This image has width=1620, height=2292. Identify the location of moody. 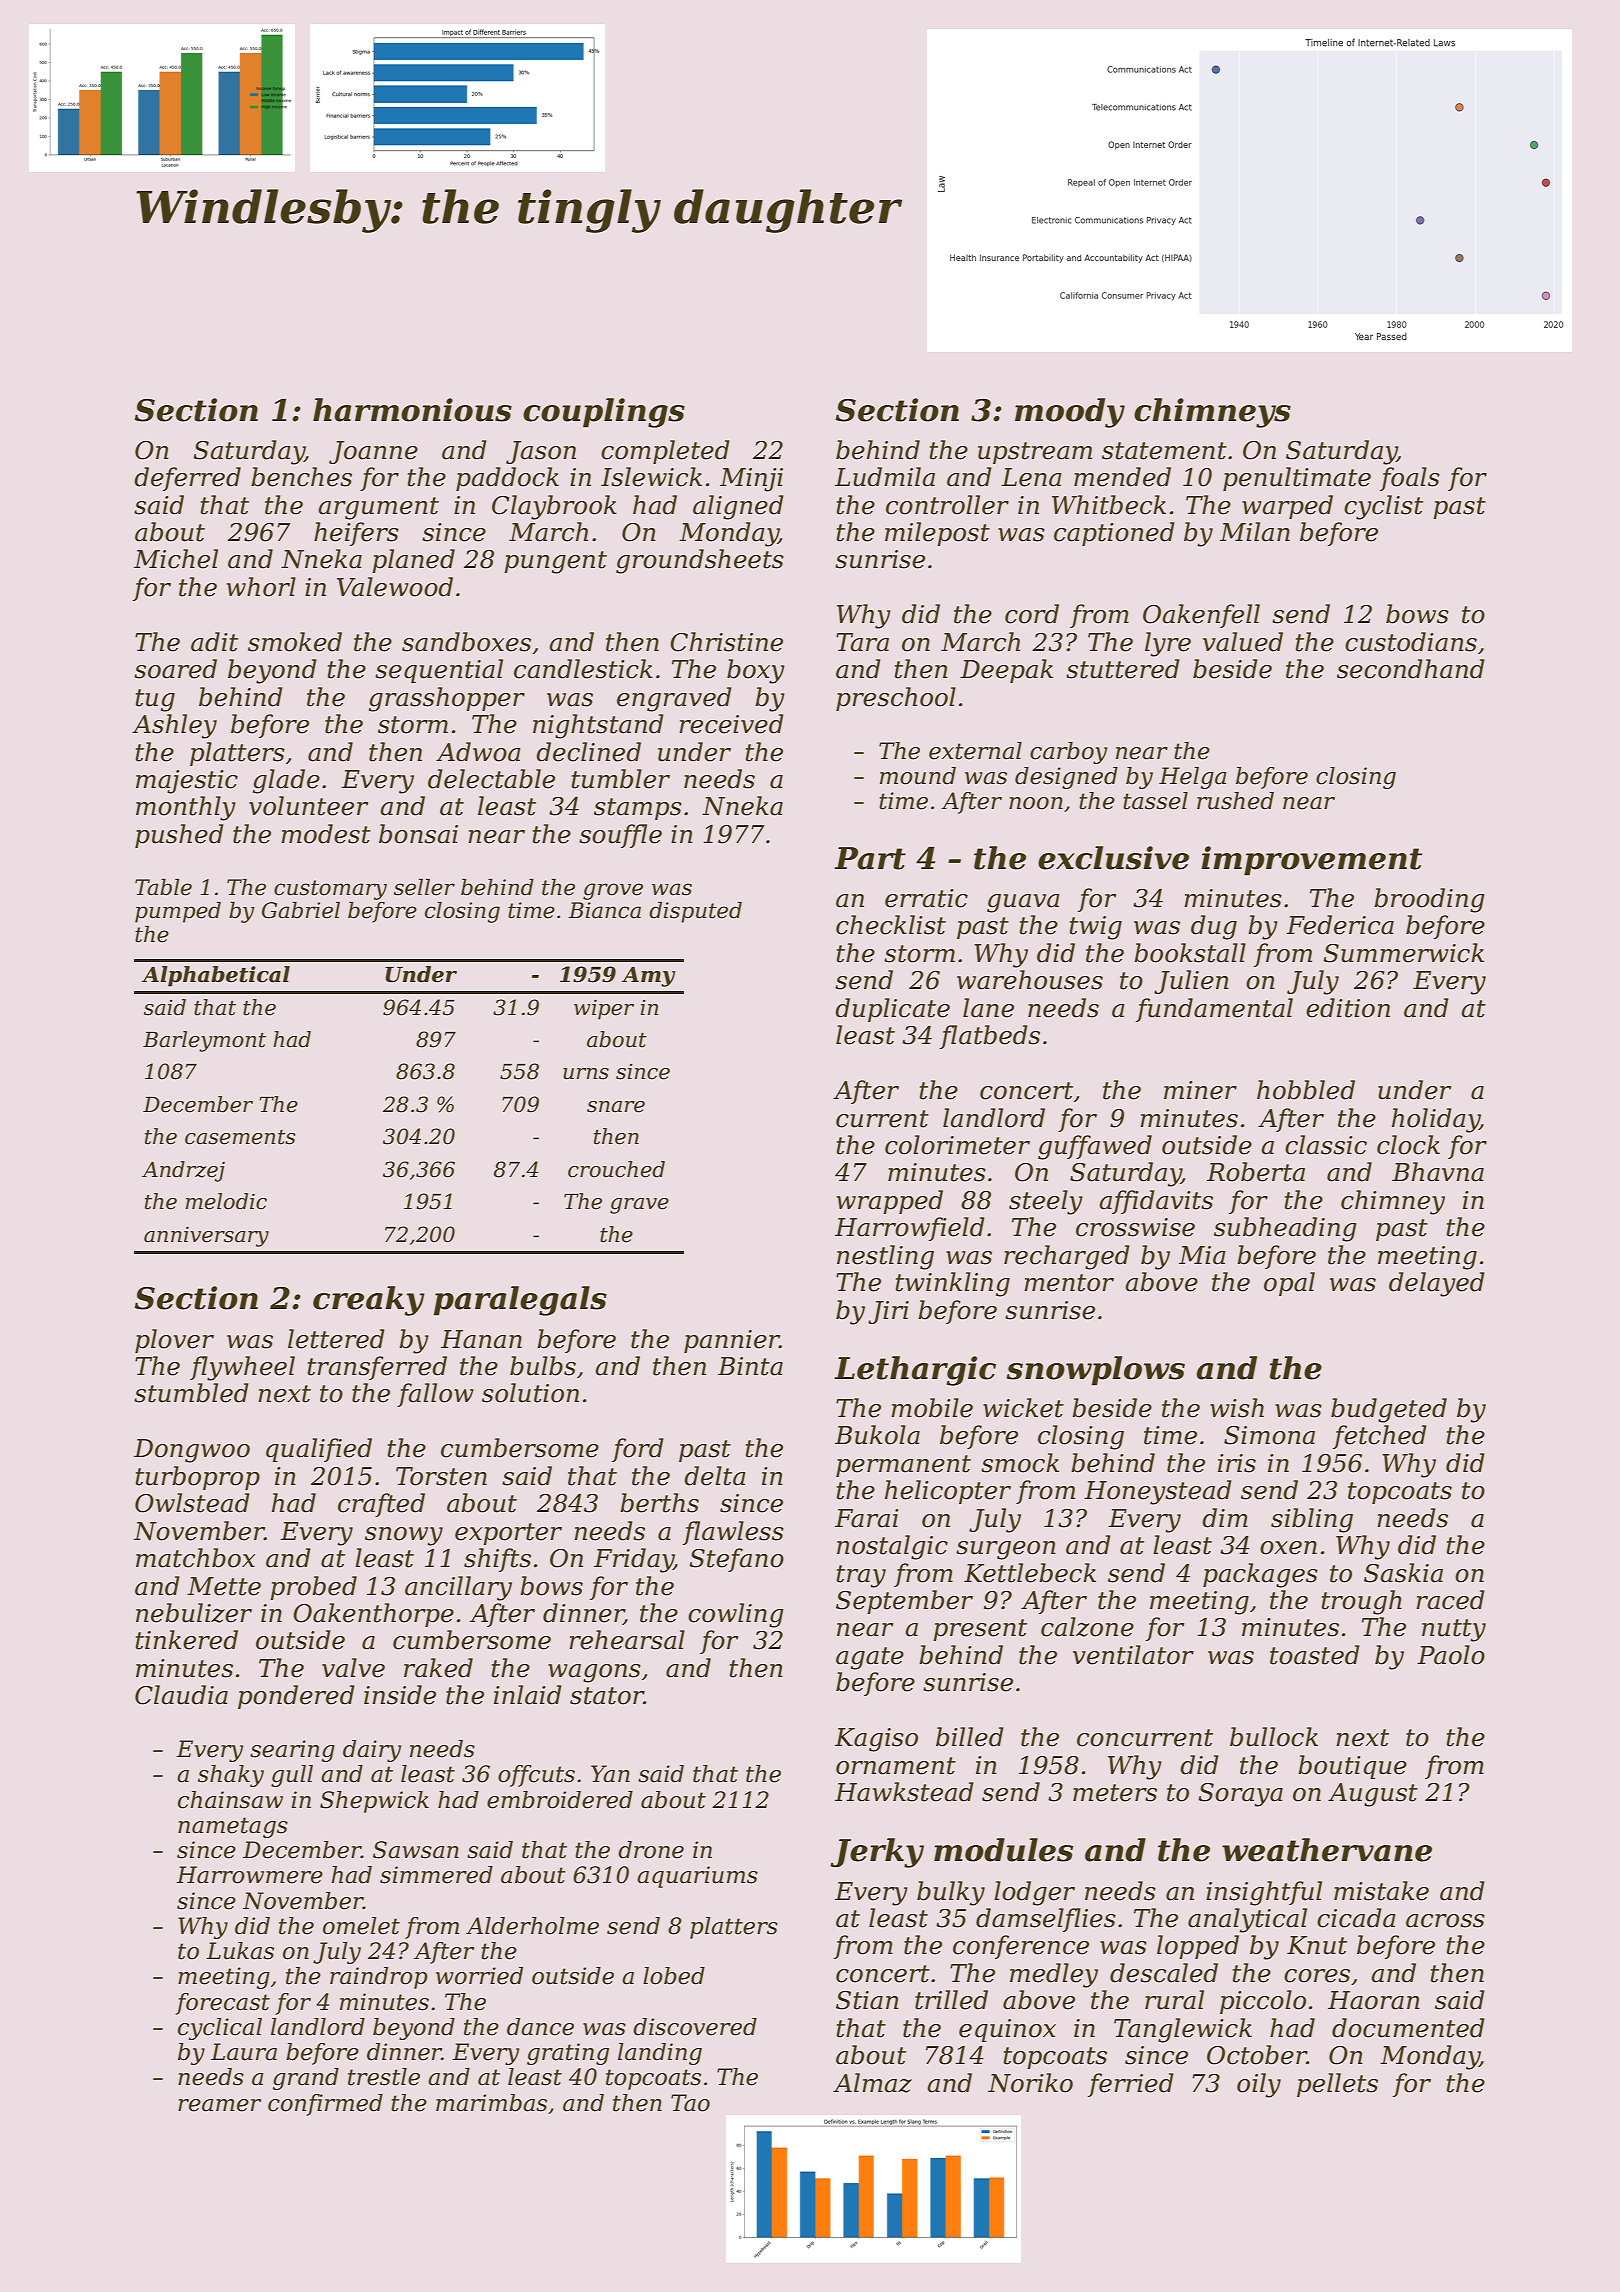
(1070, 413).
